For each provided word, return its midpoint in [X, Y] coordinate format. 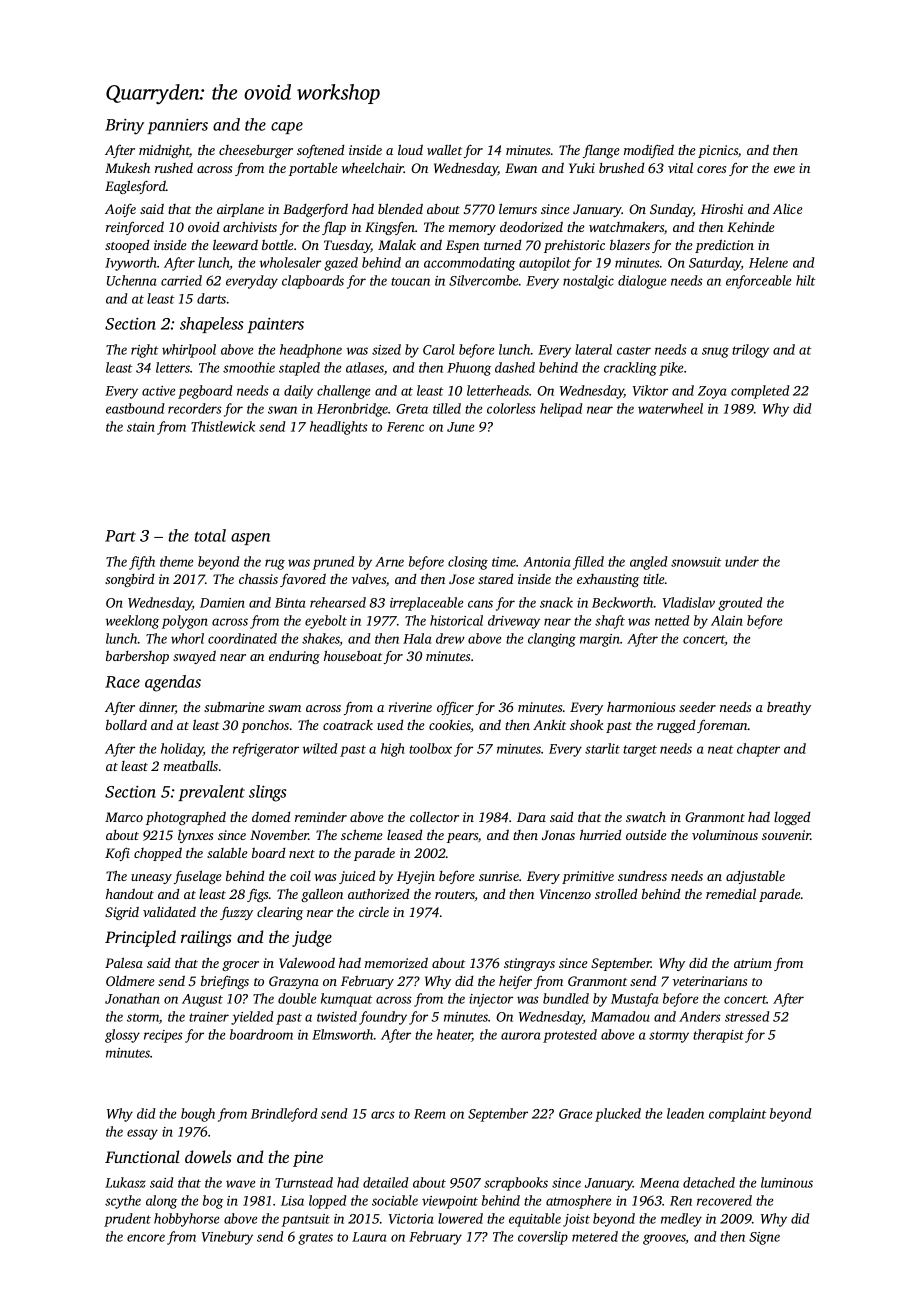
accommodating [469, 264]
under [742, 561]
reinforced [135, 228]
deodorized [531, 227]
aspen [250, 539]
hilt [805, 280]
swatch [646, 816]
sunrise [499, 876]
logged [792, 818]
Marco [124, 817]
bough [198, 1115]
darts [211, 298]
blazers [630, 244]
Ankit [549, 725]
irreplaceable [426, 604]
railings [206, 938]
